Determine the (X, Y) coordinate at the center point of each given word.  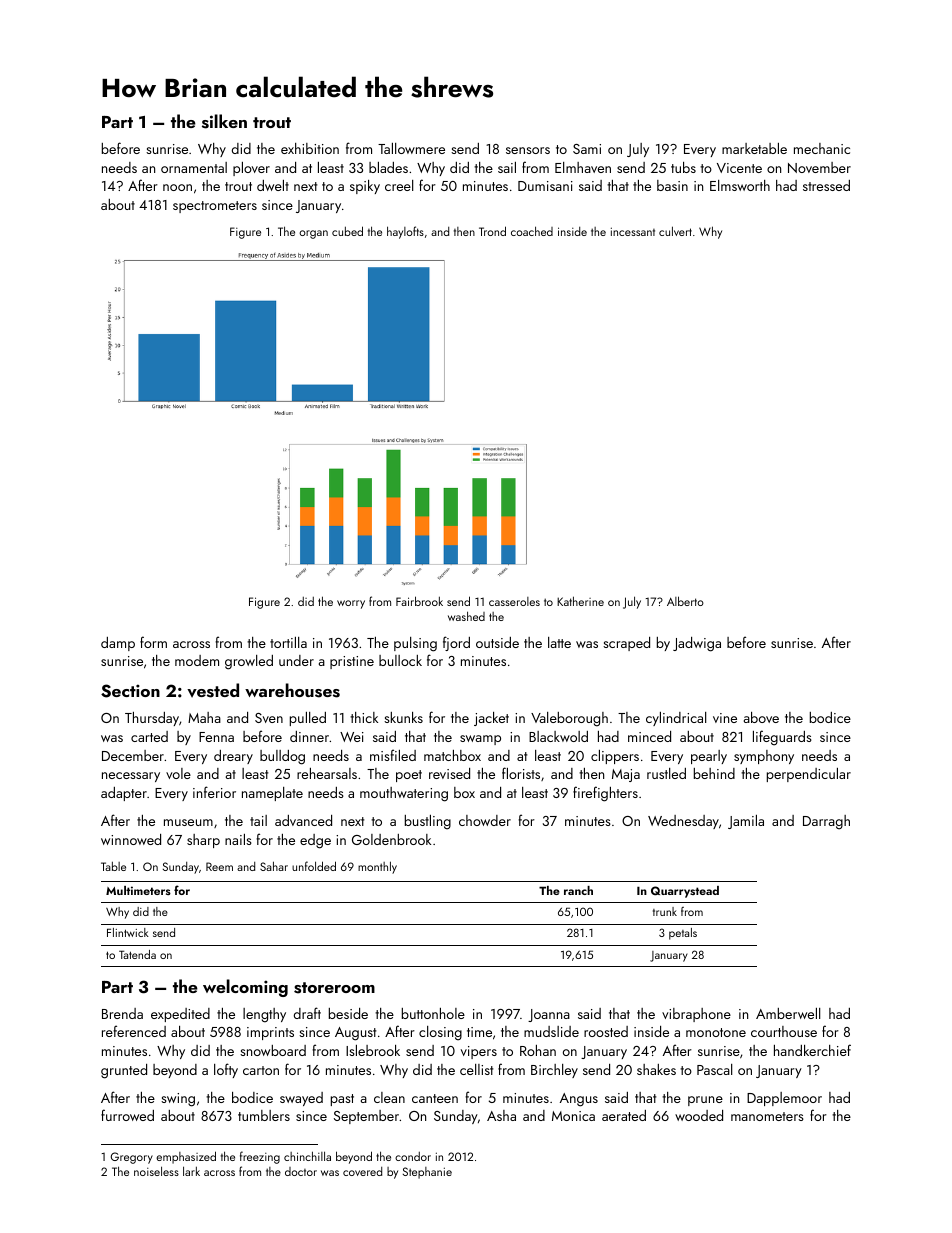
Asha (501, 1115)
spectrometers (215, 207)
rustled (666, 773)
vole (178, 773)
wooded (699, 1115)
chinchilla (307, 1156)
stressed (826, 185)
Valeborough (569, 719)
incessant (633, 231)
